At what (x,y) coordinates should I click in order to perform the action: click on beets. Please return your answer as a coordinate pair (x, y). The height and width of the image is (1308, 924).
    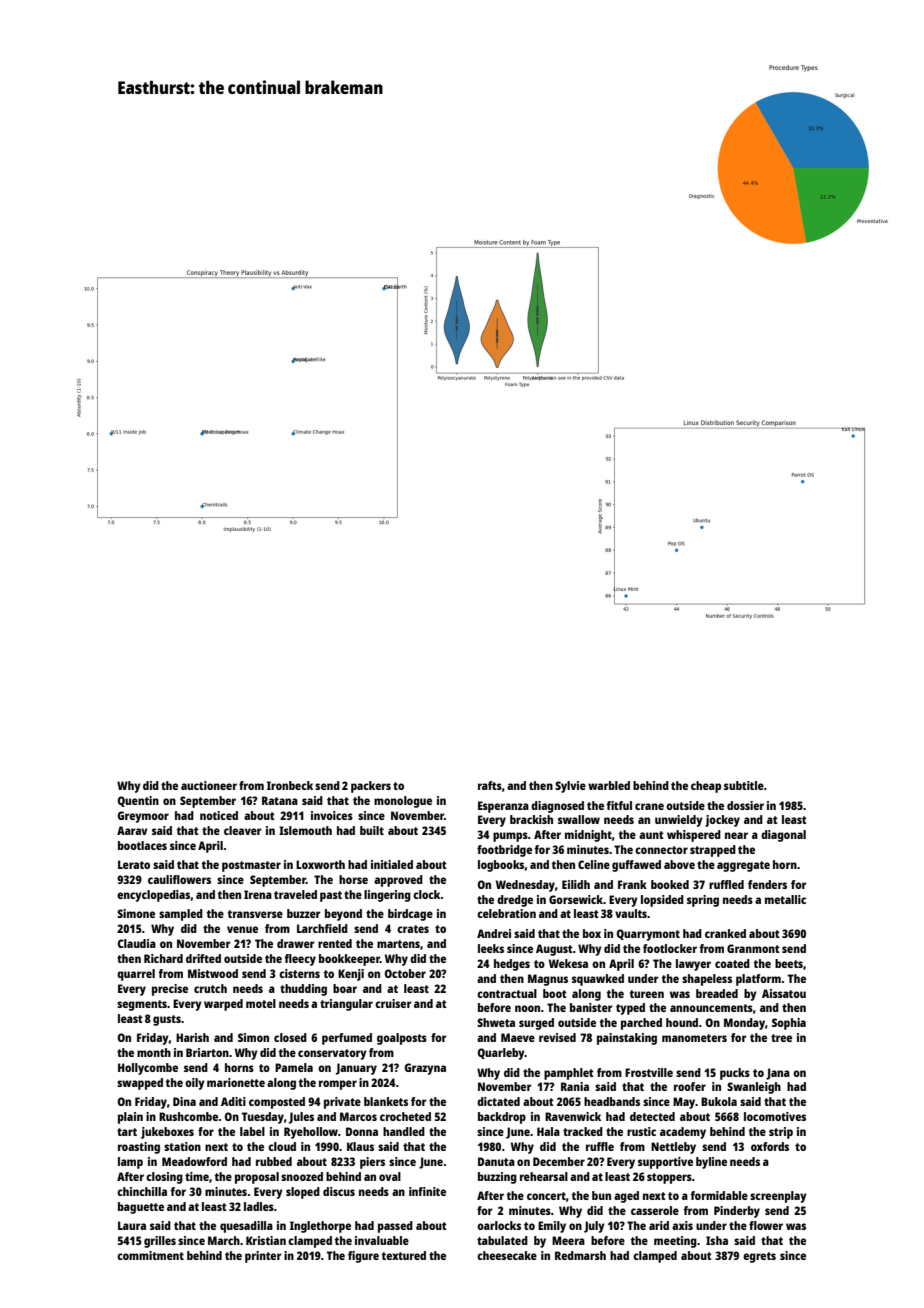
    Looking at the image, I should click on (789, 963).
